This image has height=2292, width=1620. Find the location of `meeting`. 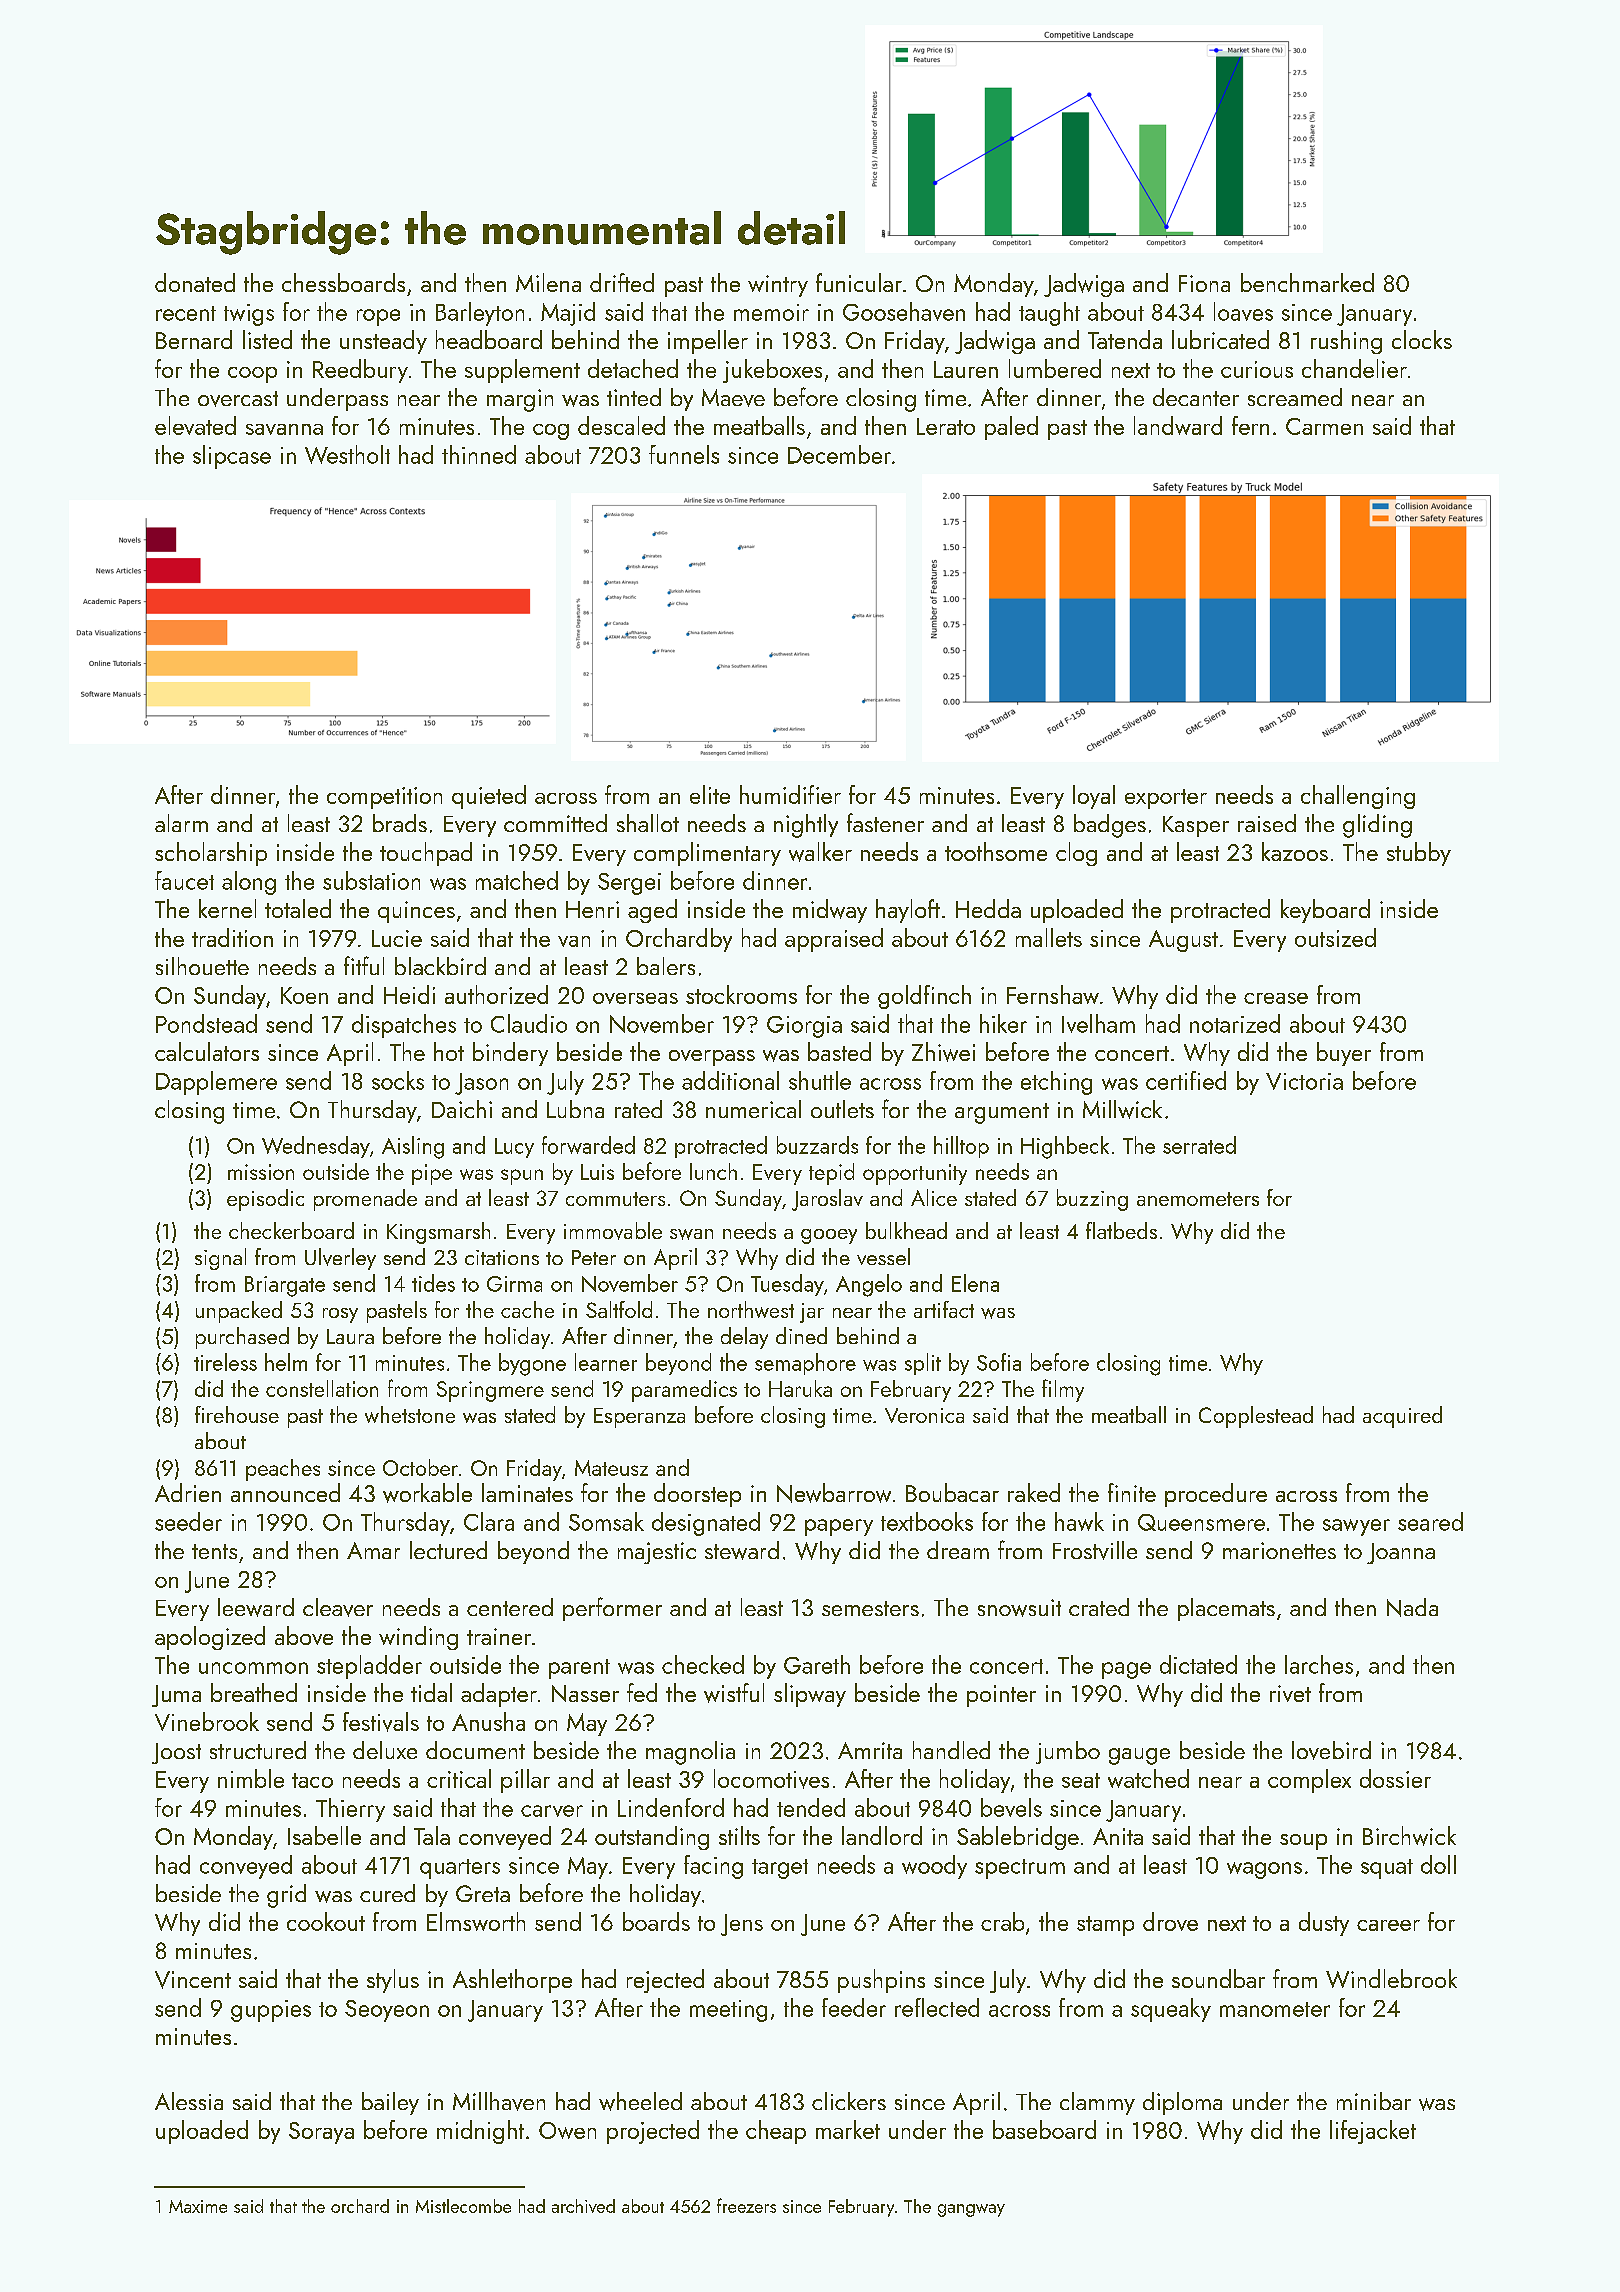

meeting is located at coordinates (728, 2011).
